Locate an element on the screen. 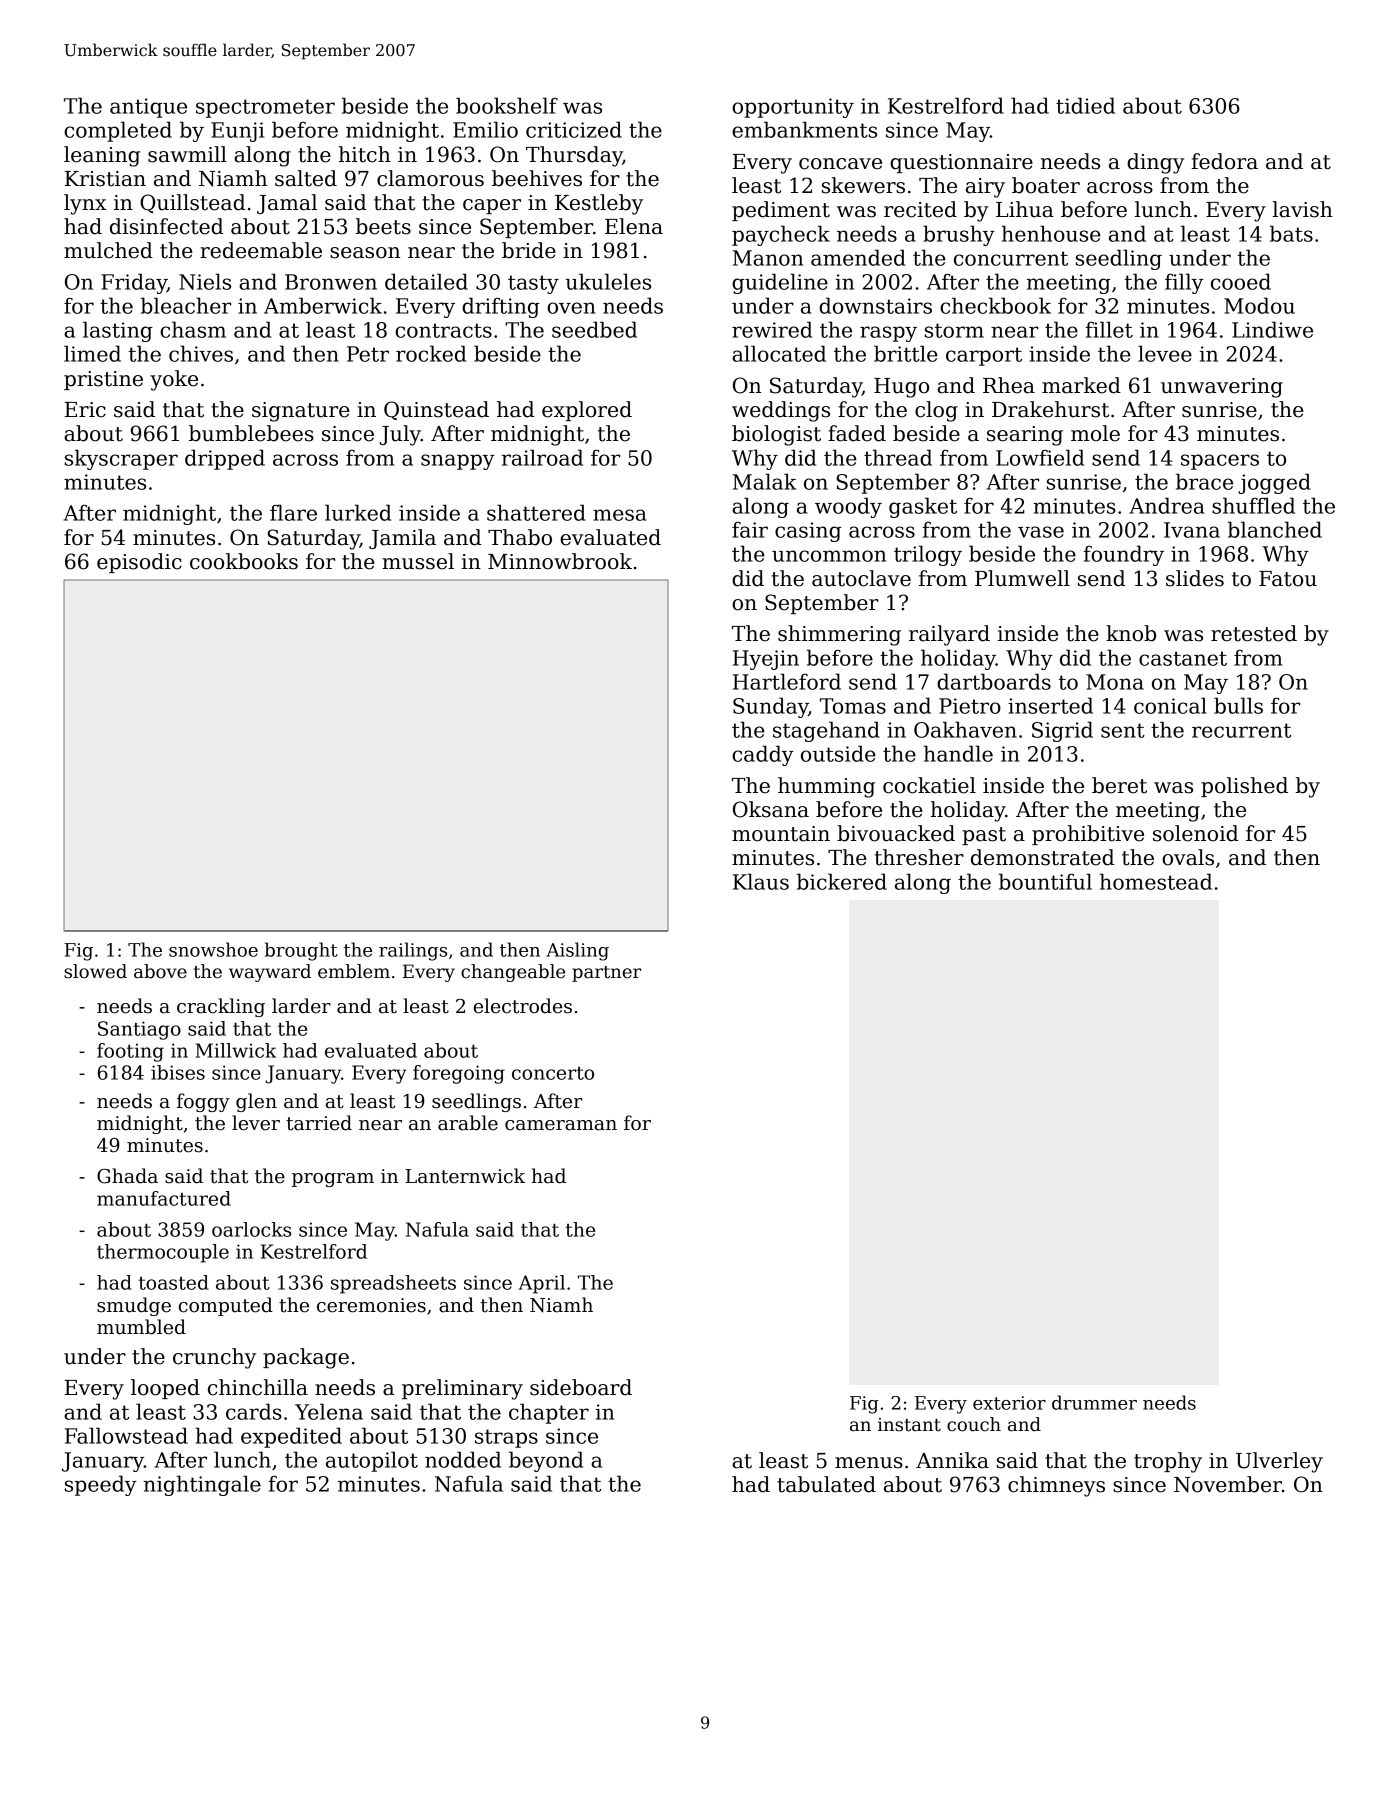 This screenshot has height=1812, width=1400. lever is located at coordinates (256, 1123).
